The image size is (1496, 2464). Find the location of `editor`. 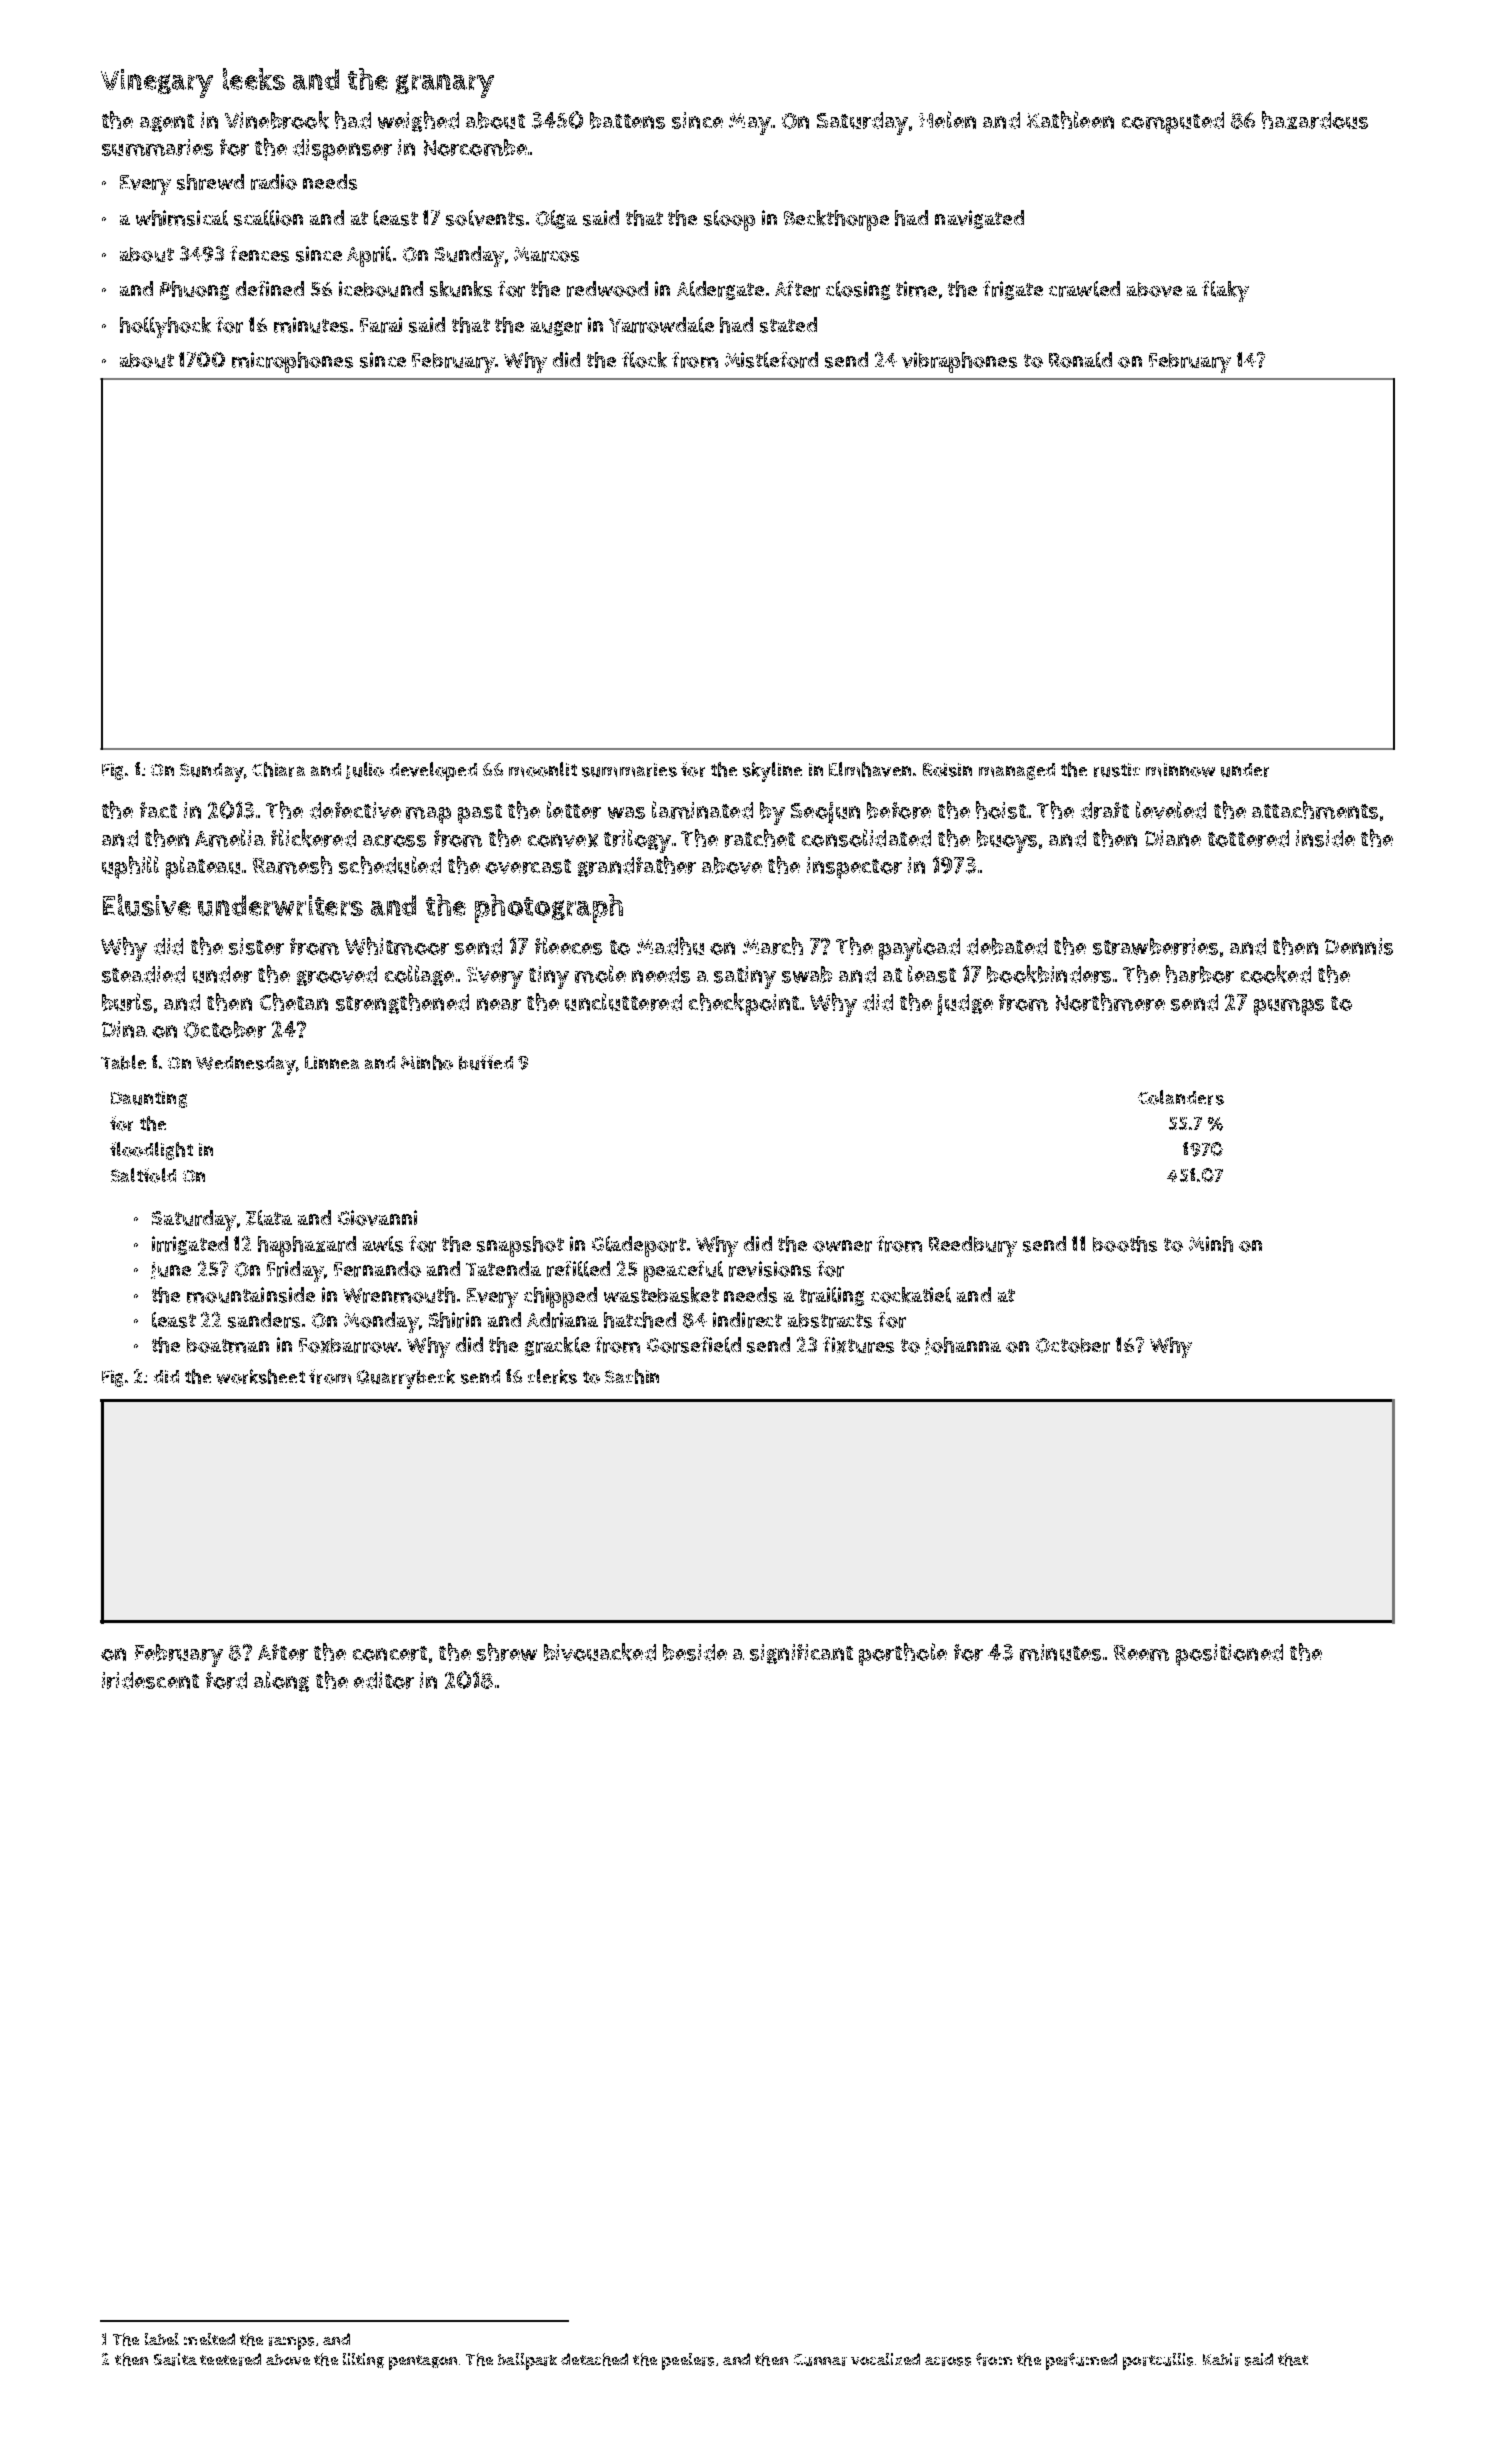

editor is located at coordinates (384, 1680).
